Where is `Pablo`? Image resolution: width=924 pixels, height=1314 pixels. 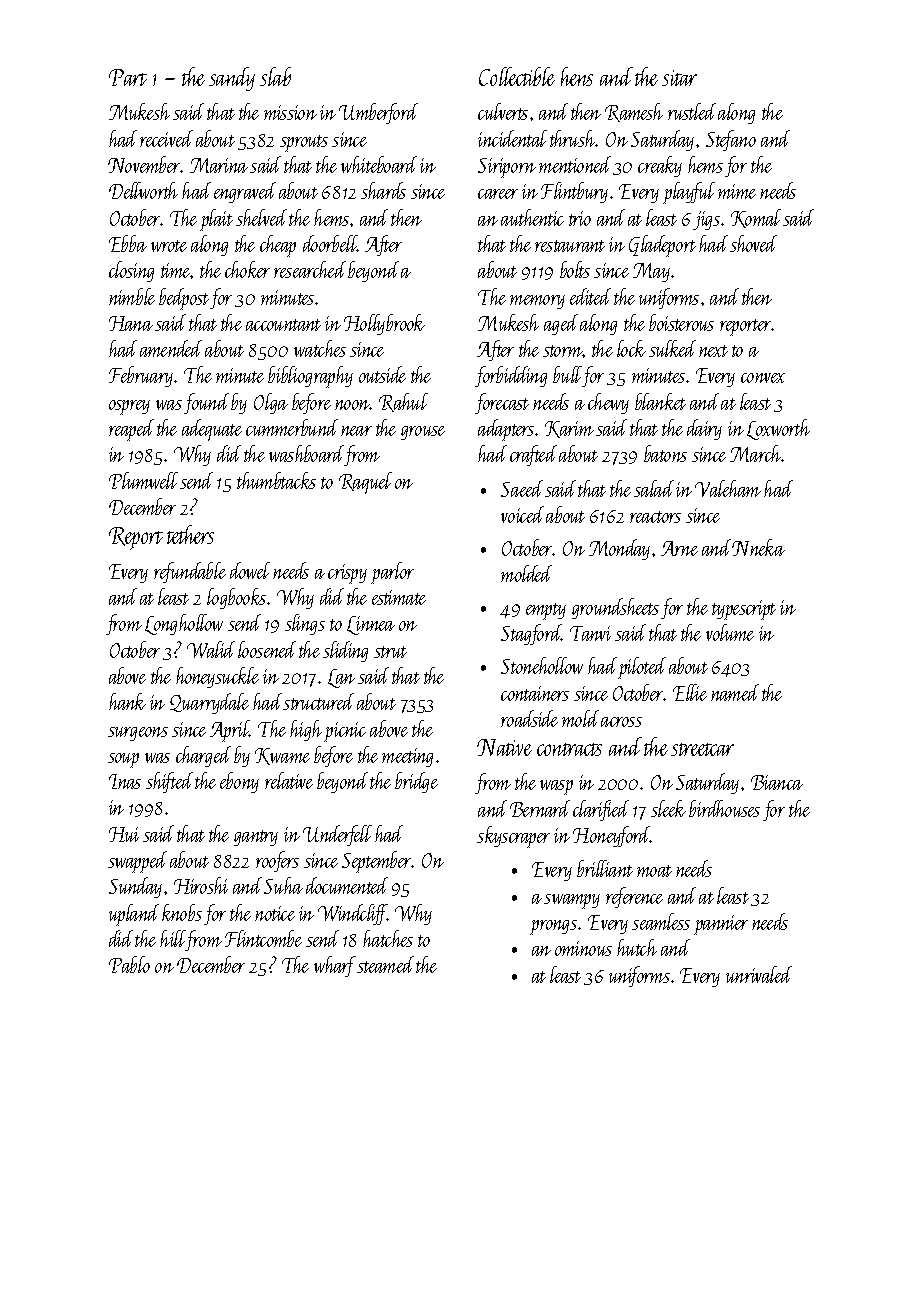
Pablo is located at coordinates (129, 964).
